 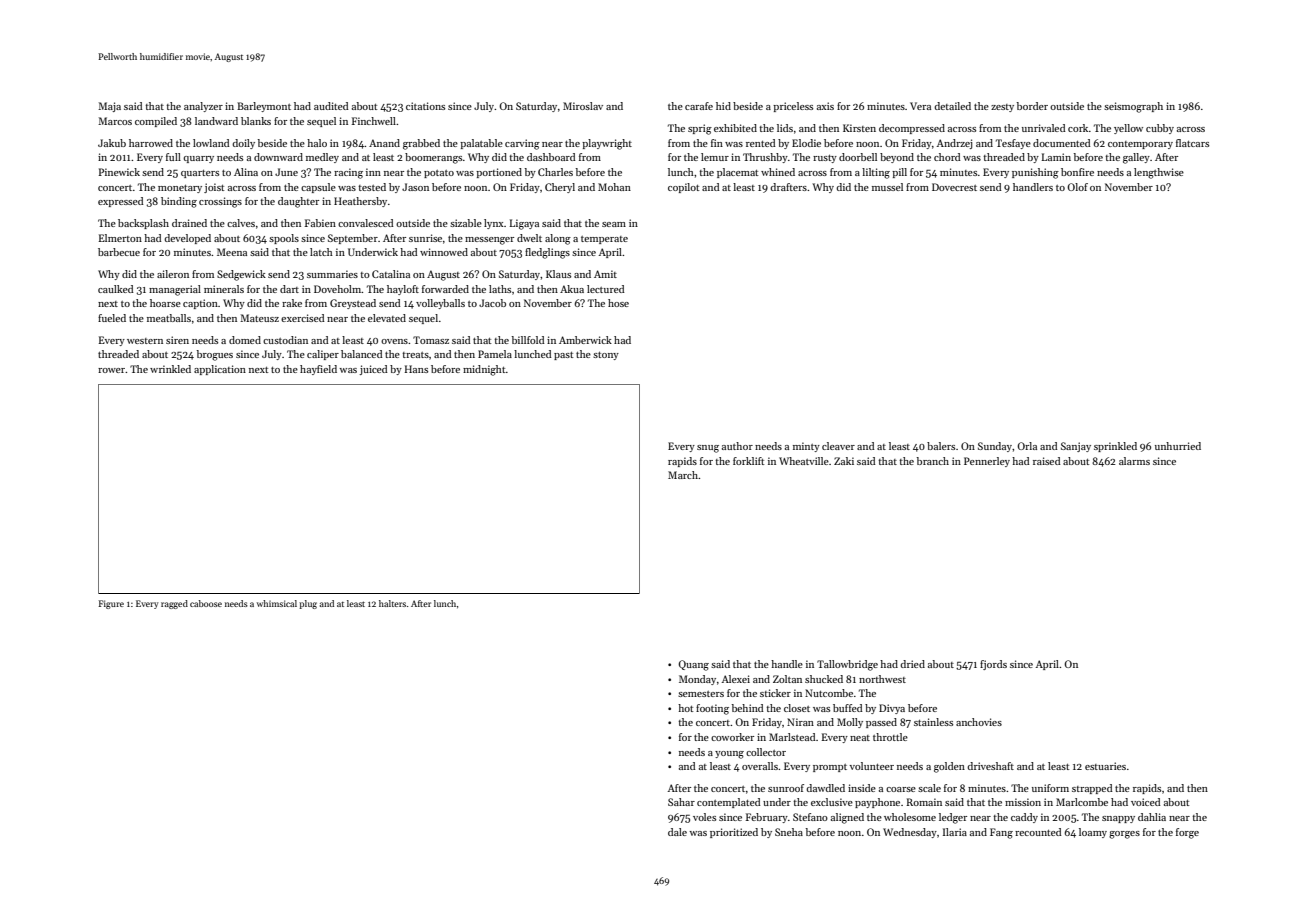 What do you see at coordinates (618, 303) in the screenshot?
I see `hose` at bounding box center [618, 303].
